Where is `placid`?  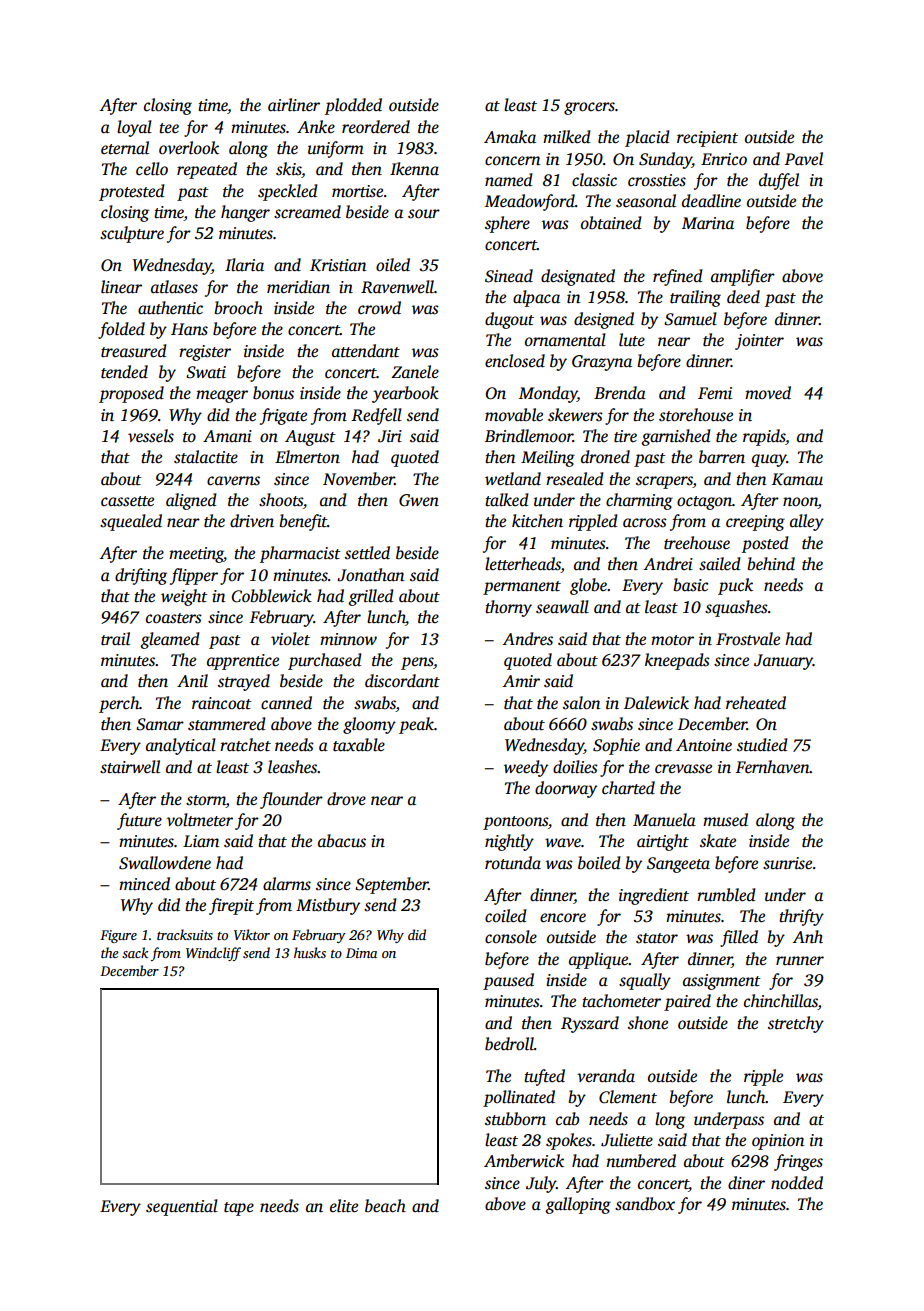
placid is located at coordinates (647, 138).
